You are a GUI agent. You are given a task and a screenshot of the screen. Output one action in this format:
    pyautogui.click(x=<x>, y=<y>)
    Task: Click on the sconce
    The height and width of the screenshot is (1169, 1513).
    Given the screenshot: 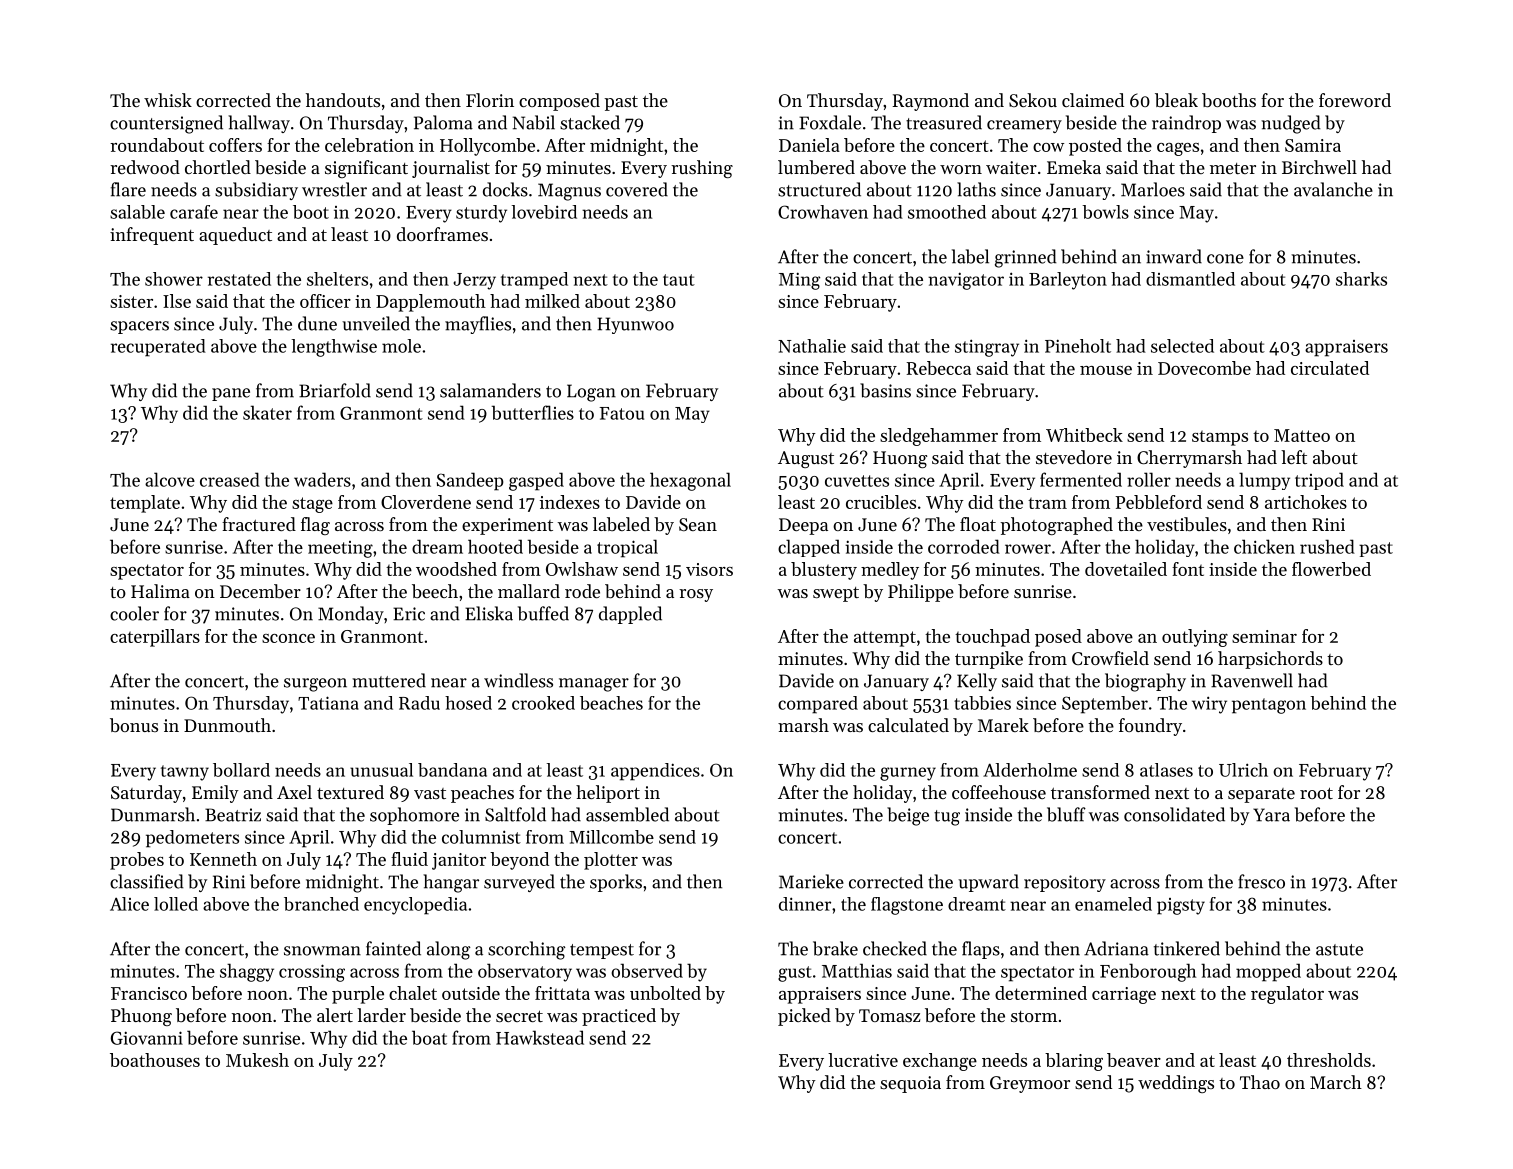 What is the action you would take?
    pyautogui.click(x=288, y=638)
